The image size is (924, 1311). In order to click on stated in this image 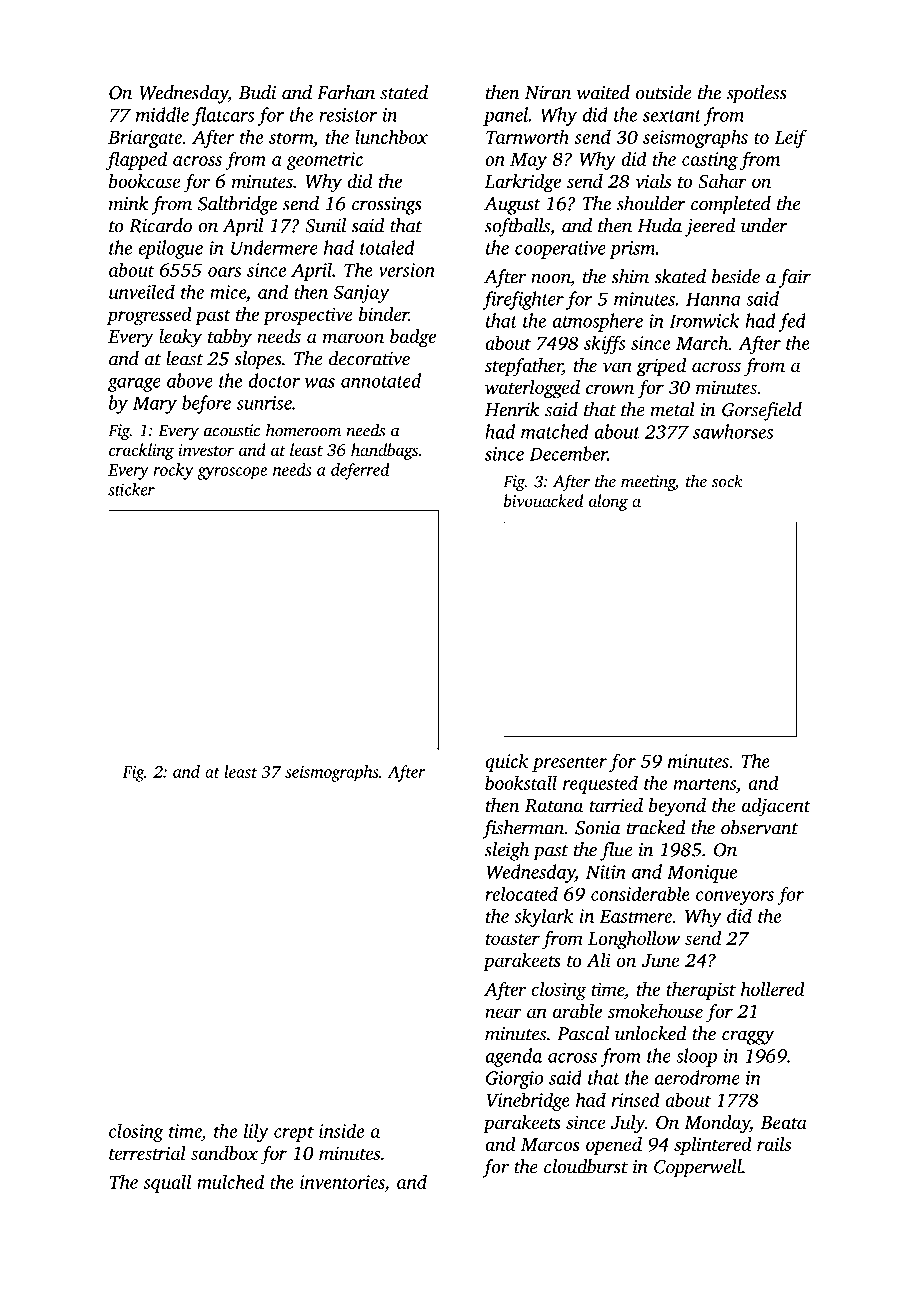, I will do `click(404, 92)`.
